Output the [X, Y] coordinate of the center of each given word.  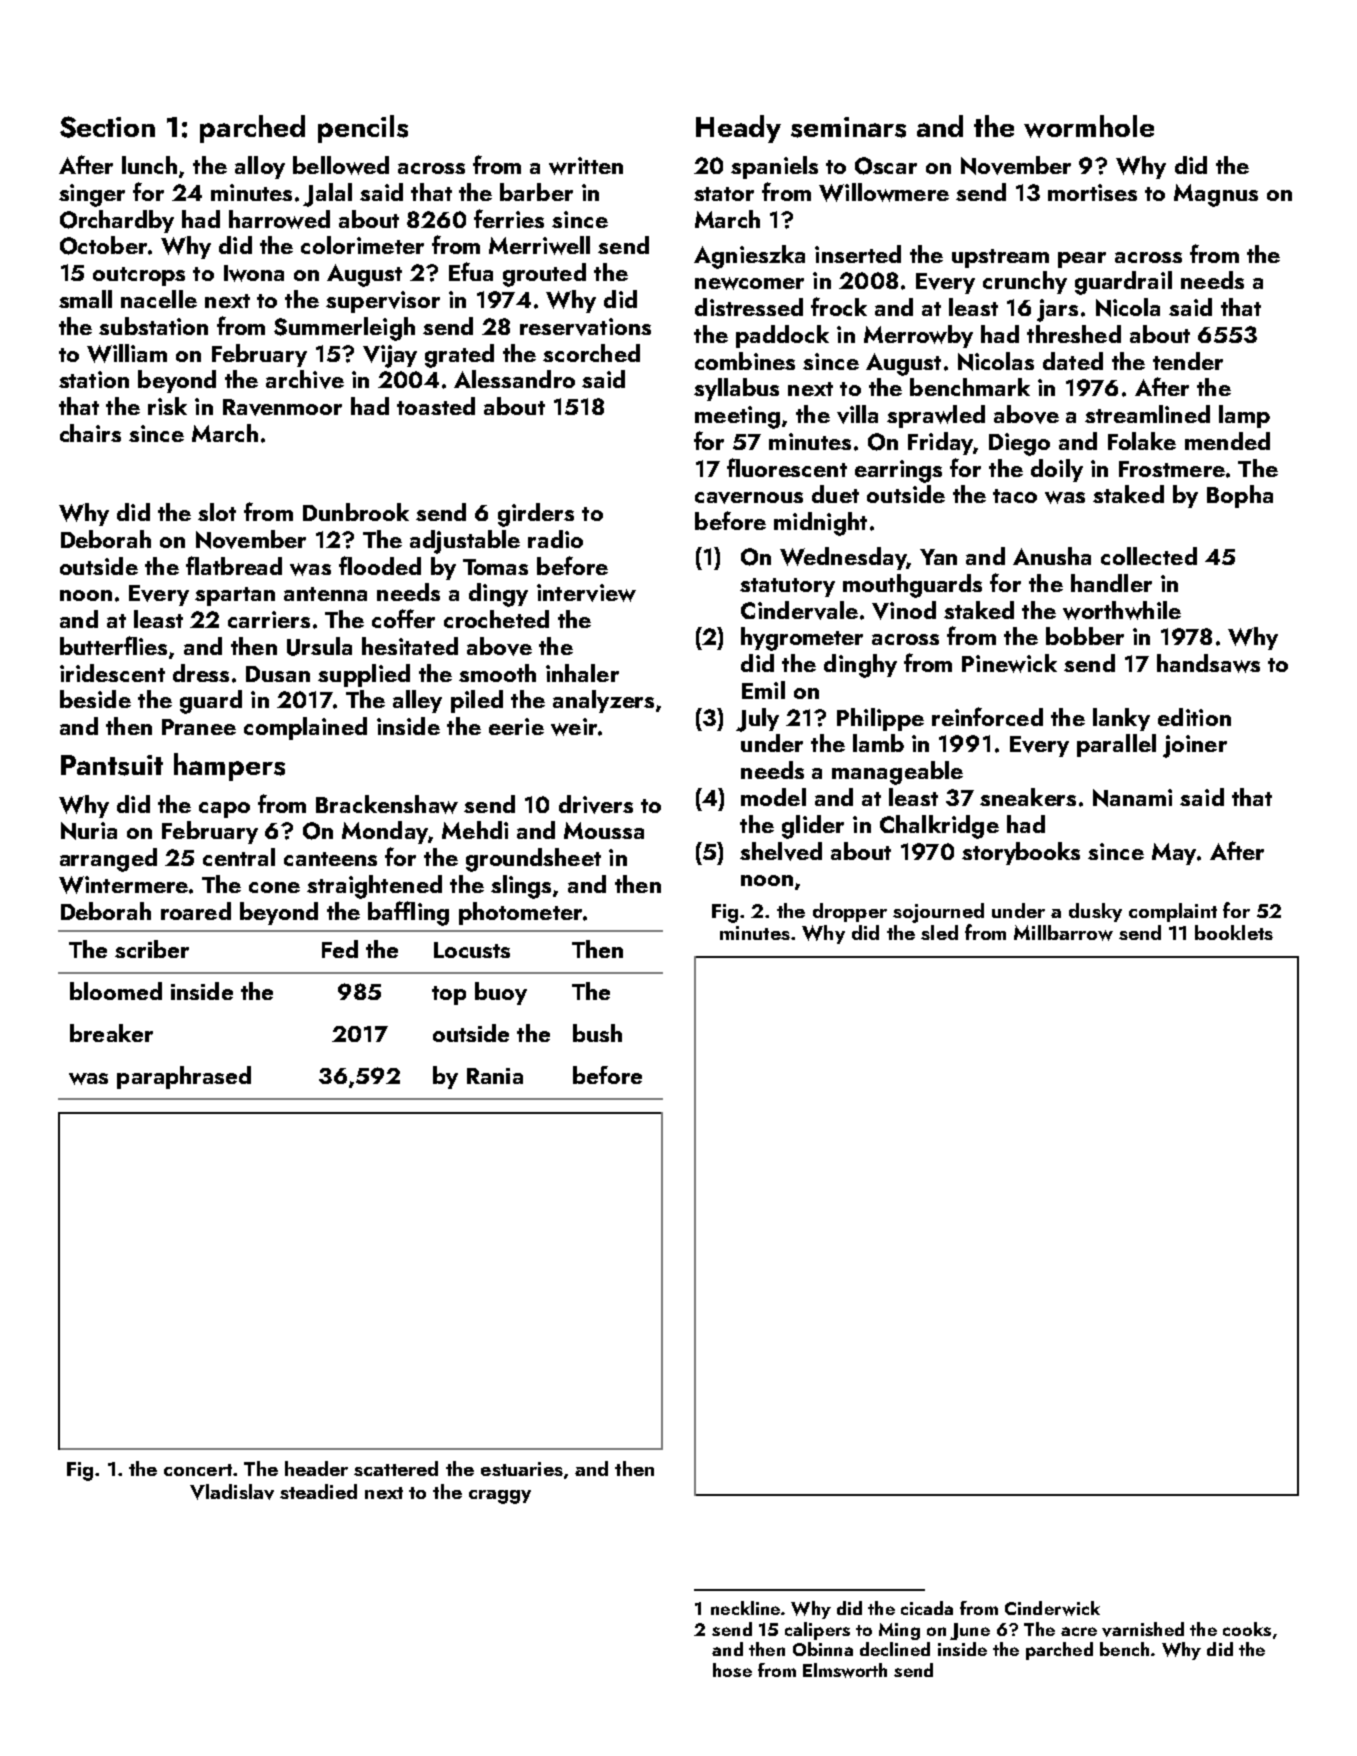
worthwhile [1122, 610]
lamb [878, 743]
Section [107, 127]
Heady [738, 129]
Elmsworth [845, 1670]
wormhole [1089, 126]
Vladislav [232, 1492]
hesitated [410, 646]
